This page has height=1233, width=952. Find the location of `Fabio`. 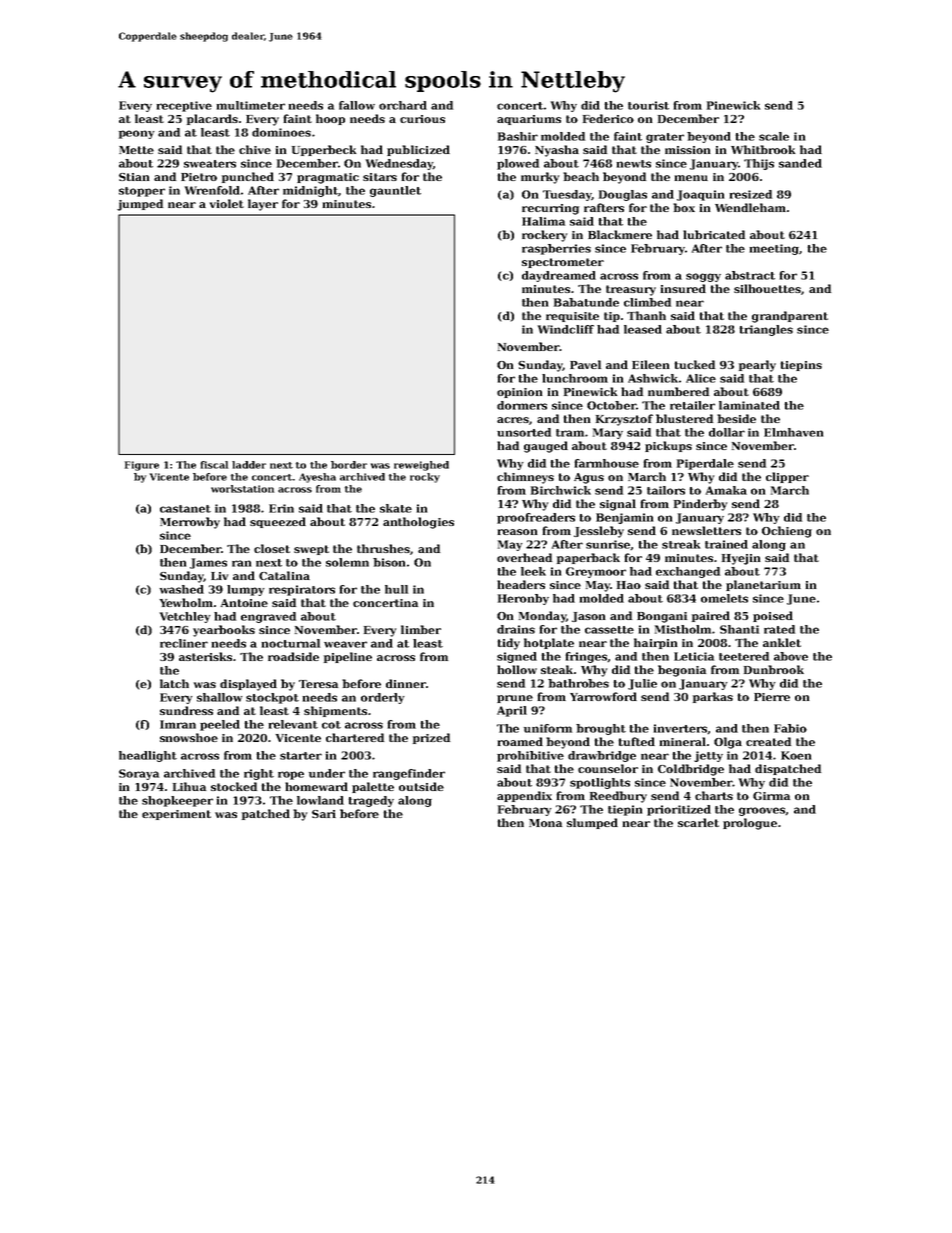

Fabio is located at coordinates (790, 728).
